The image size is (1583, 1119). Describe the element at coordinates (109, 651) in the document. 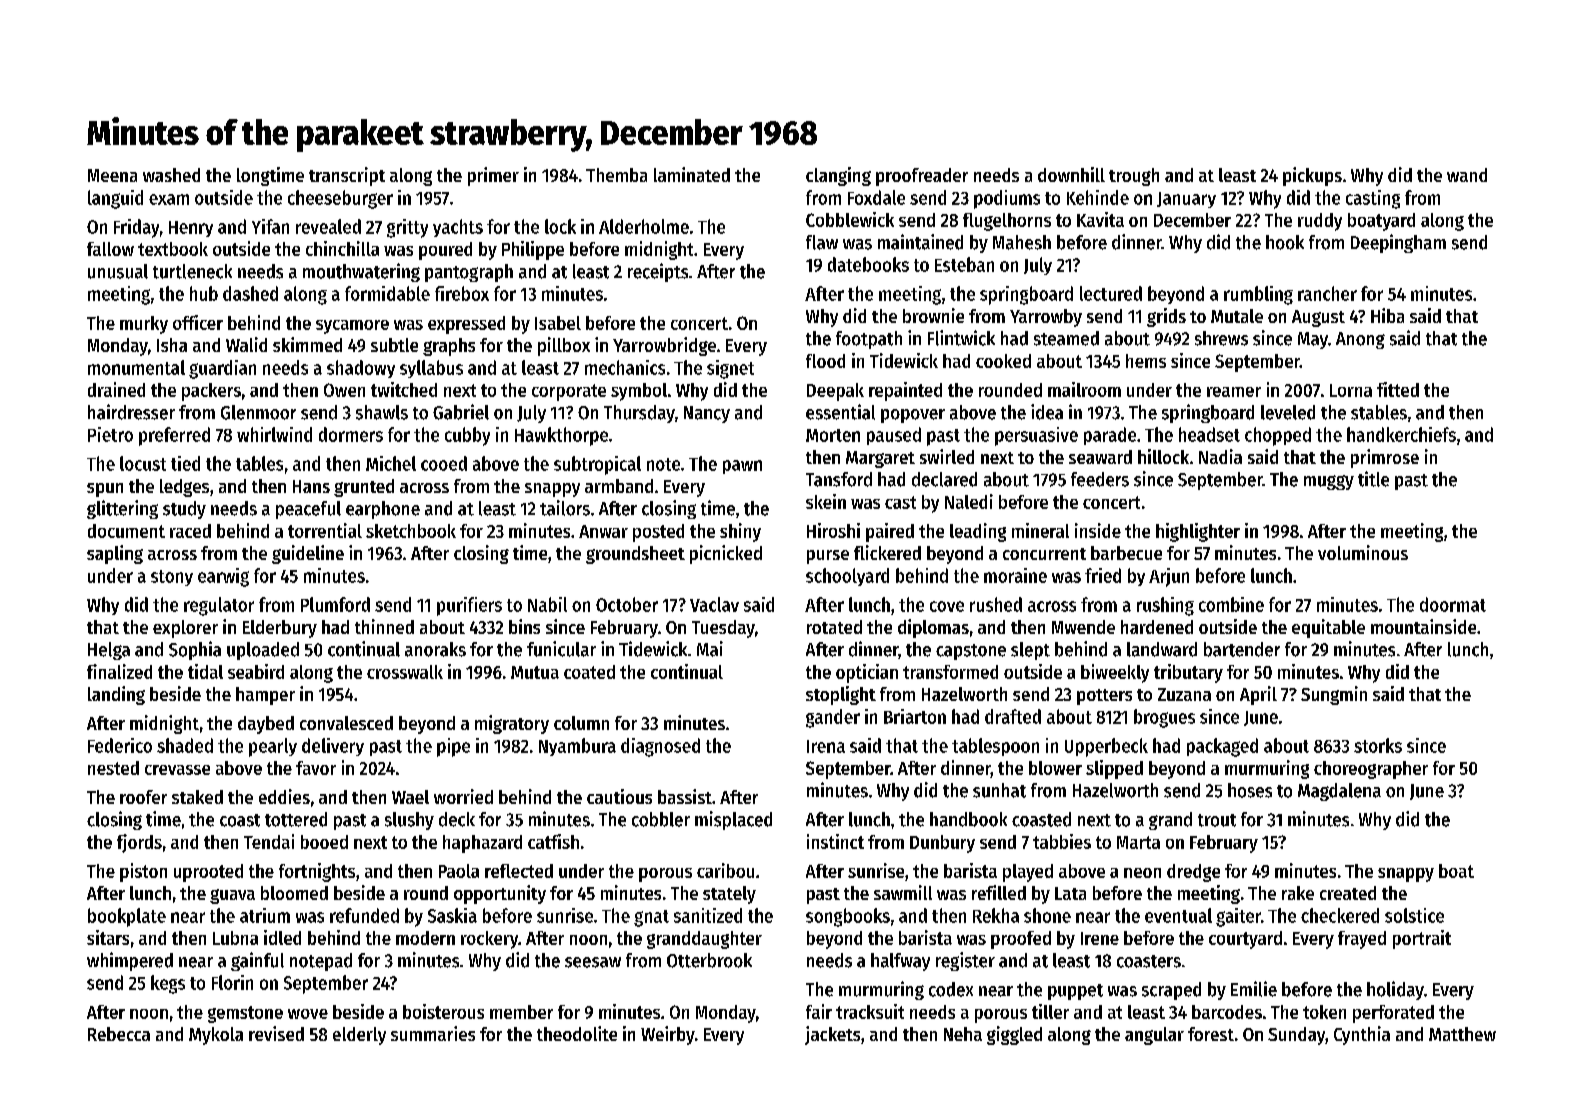

I see `Helga` at that location.
